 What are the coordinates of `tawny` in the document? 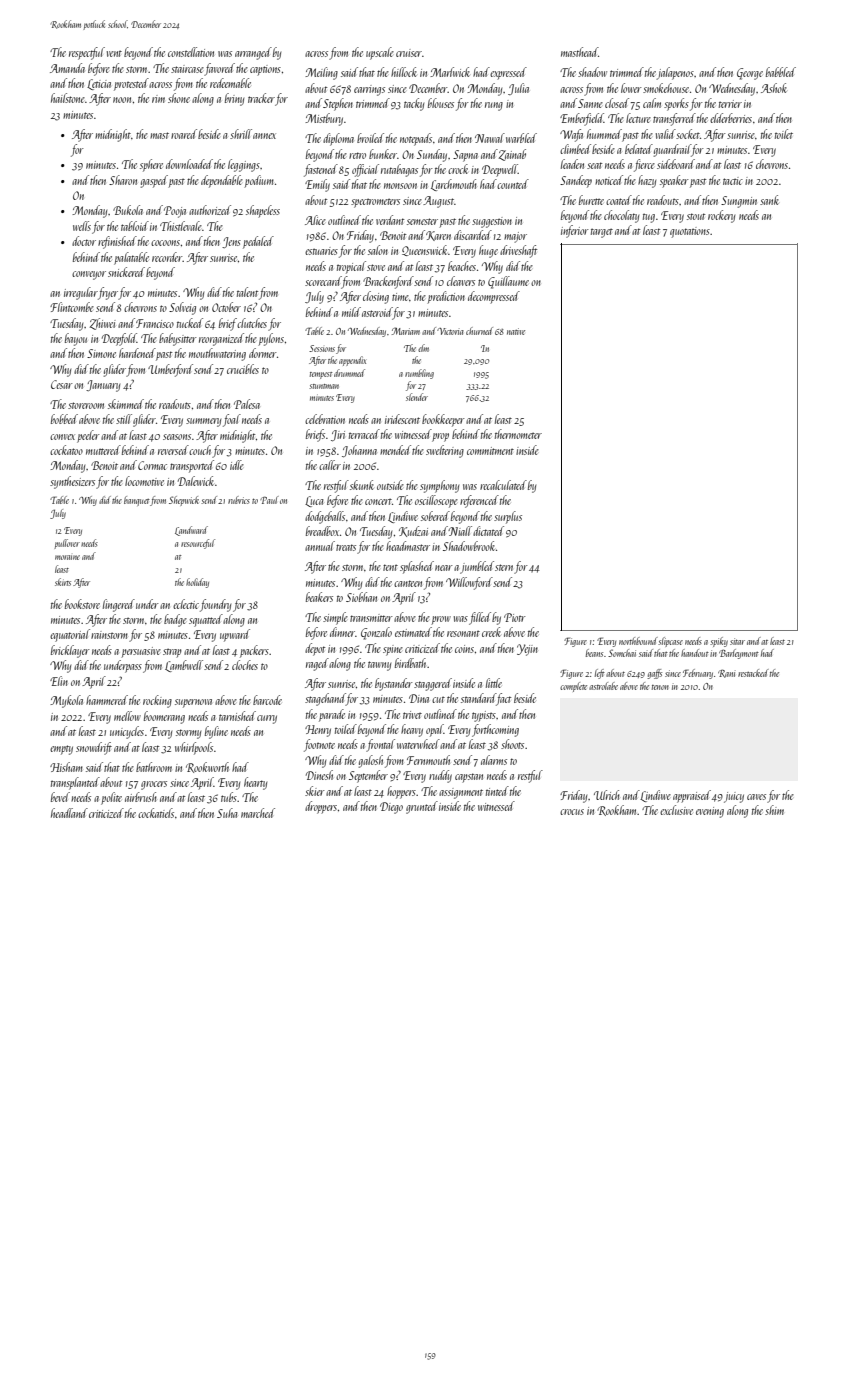 It's located at (379, 666).
